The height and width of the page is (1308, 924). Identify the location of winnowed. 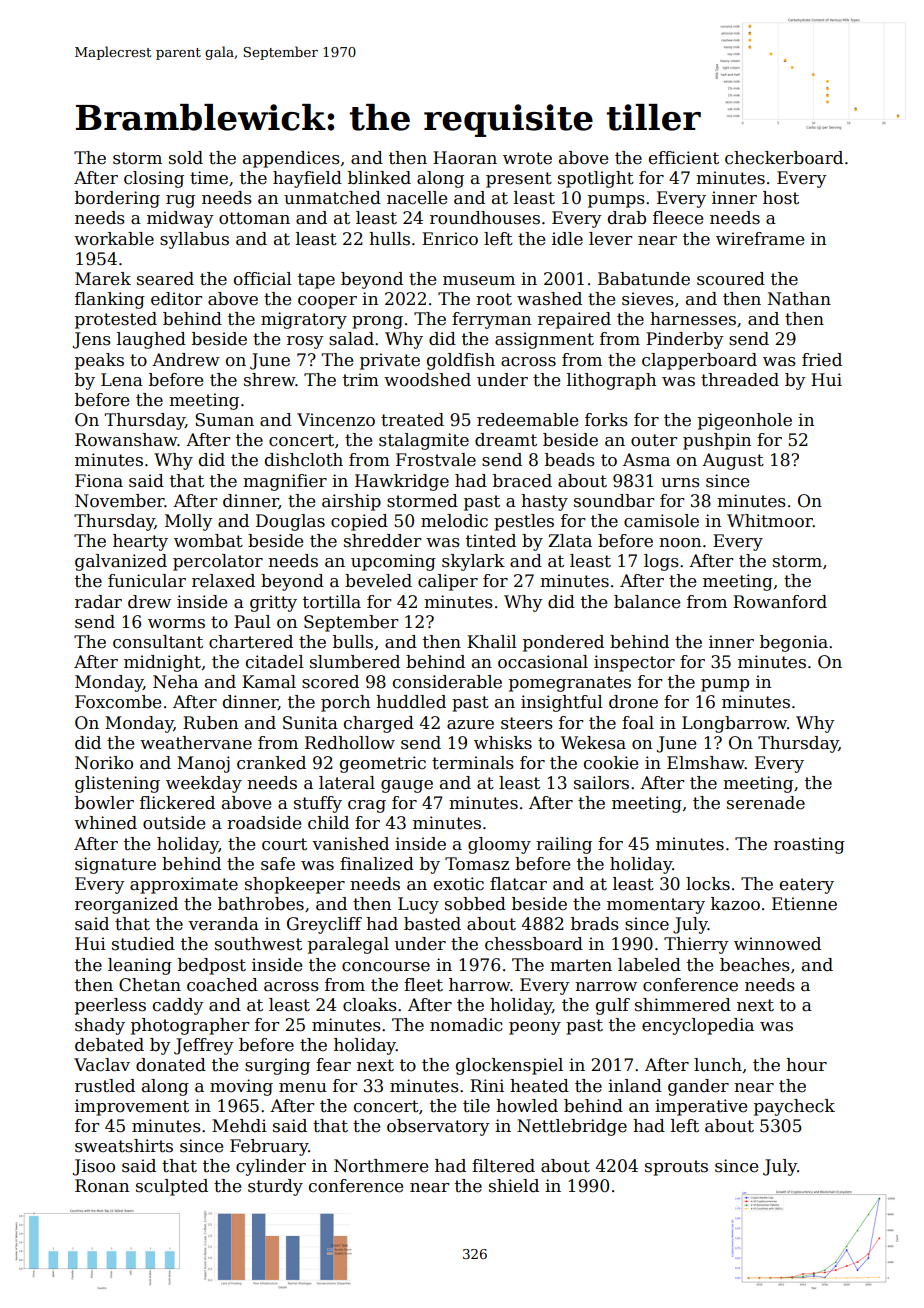
(777, 944).
